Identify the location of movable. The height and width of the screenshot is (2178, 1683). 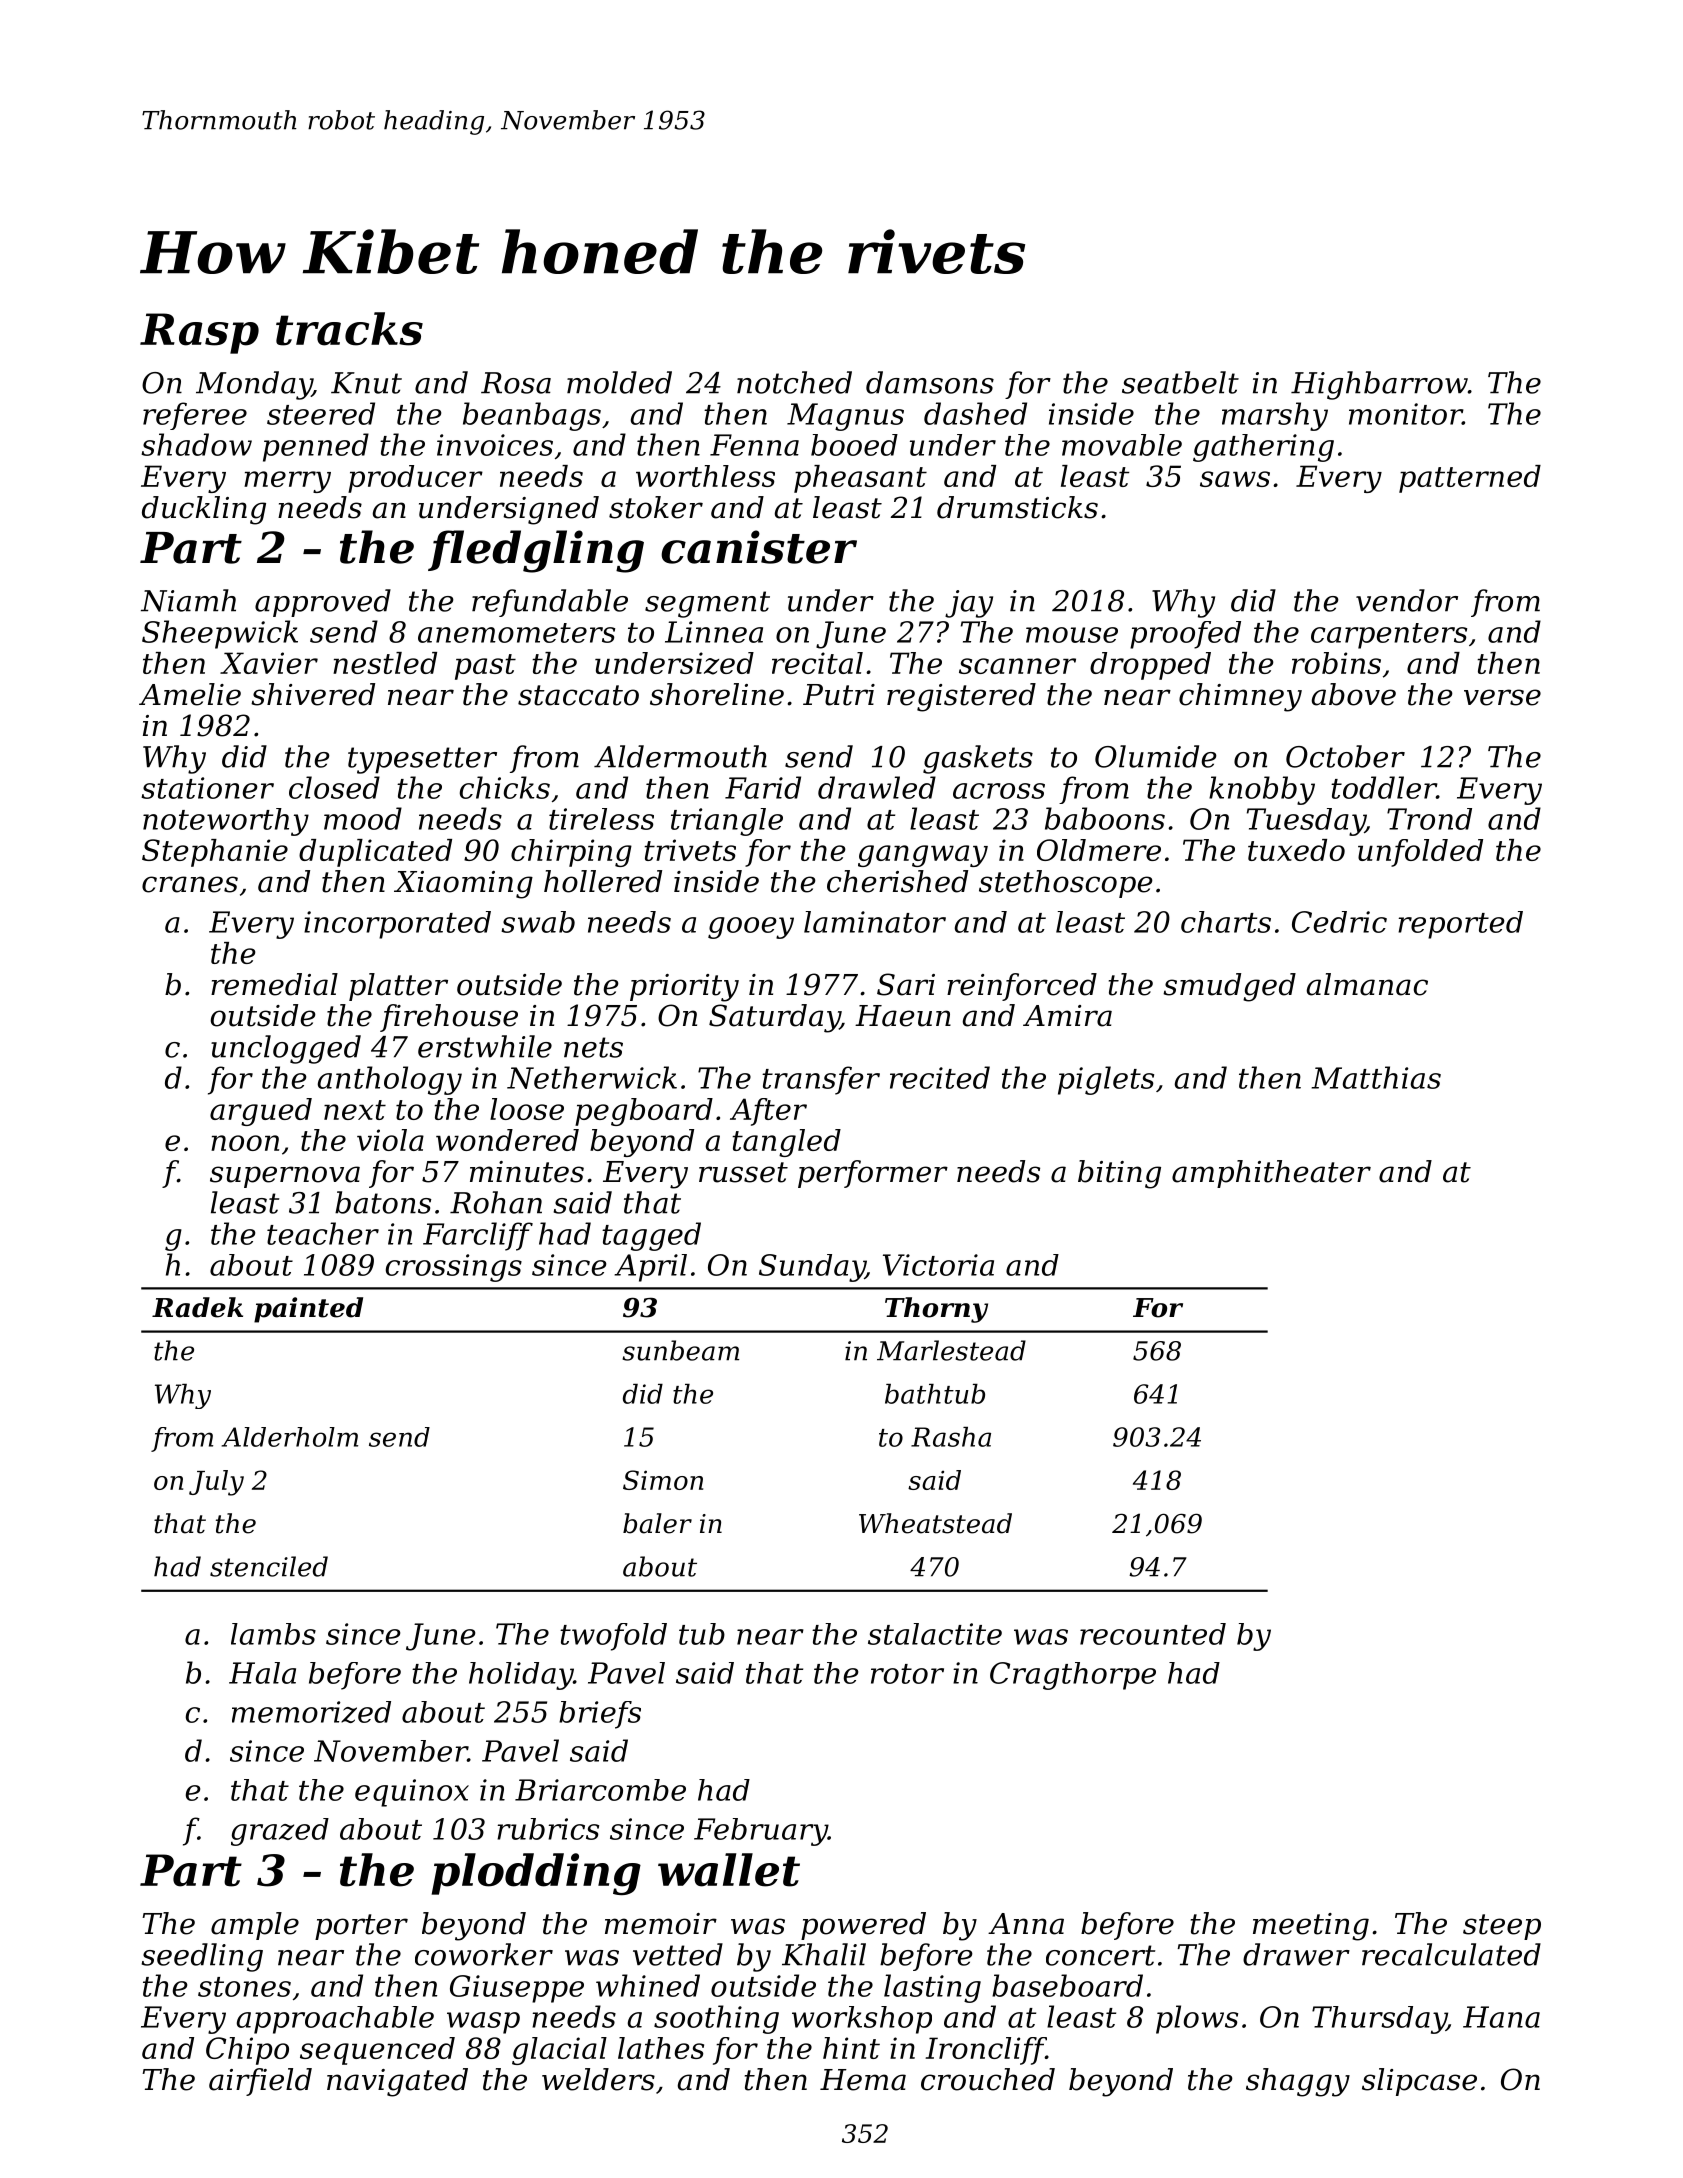
(1122, 445).
